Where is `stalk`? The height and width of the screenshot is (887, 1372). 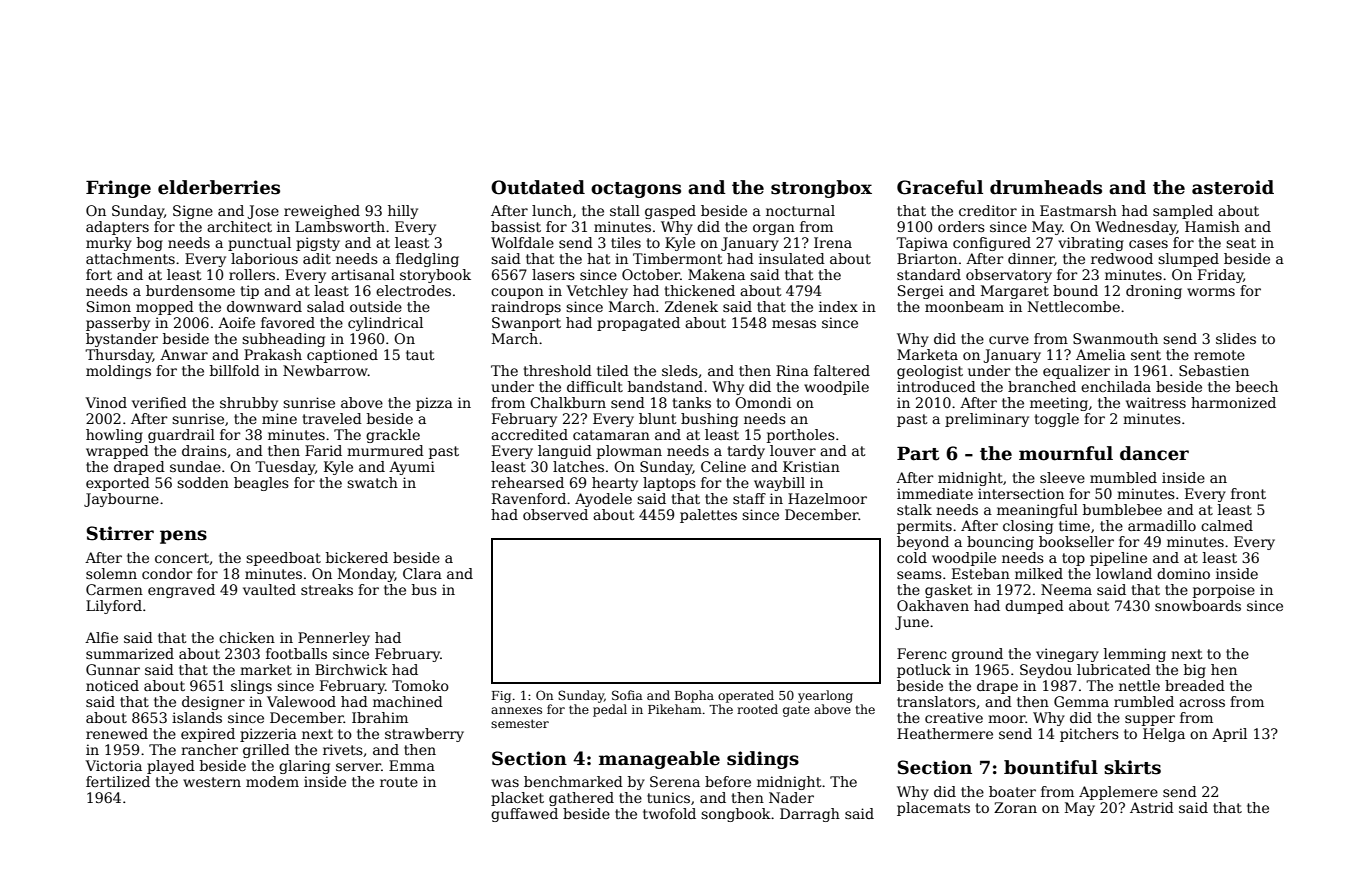
stalk is located at coordinates (914, 509).
